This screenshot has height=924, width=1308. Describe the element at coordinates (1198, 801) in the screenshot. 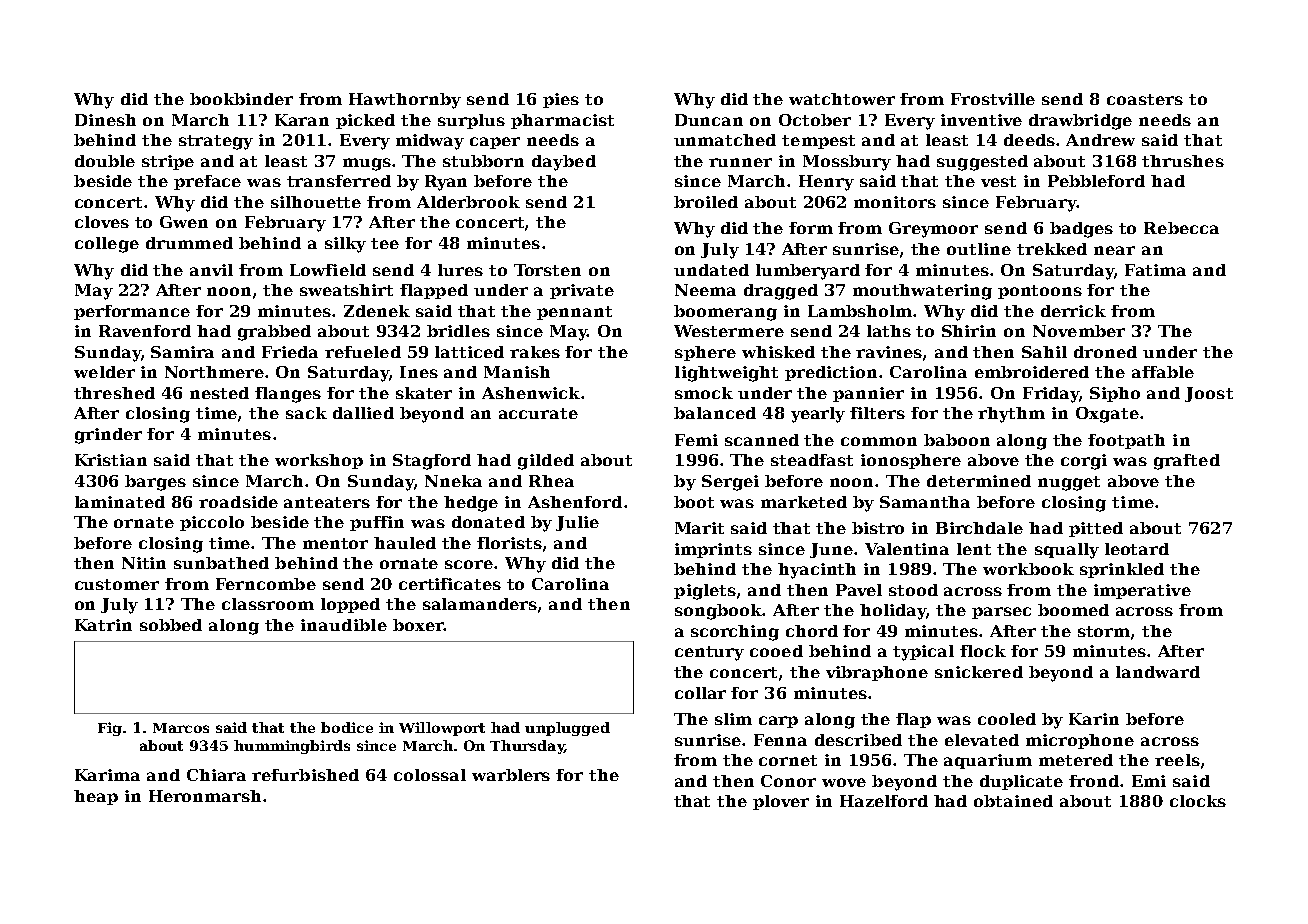

I see `clocks` at that location.
